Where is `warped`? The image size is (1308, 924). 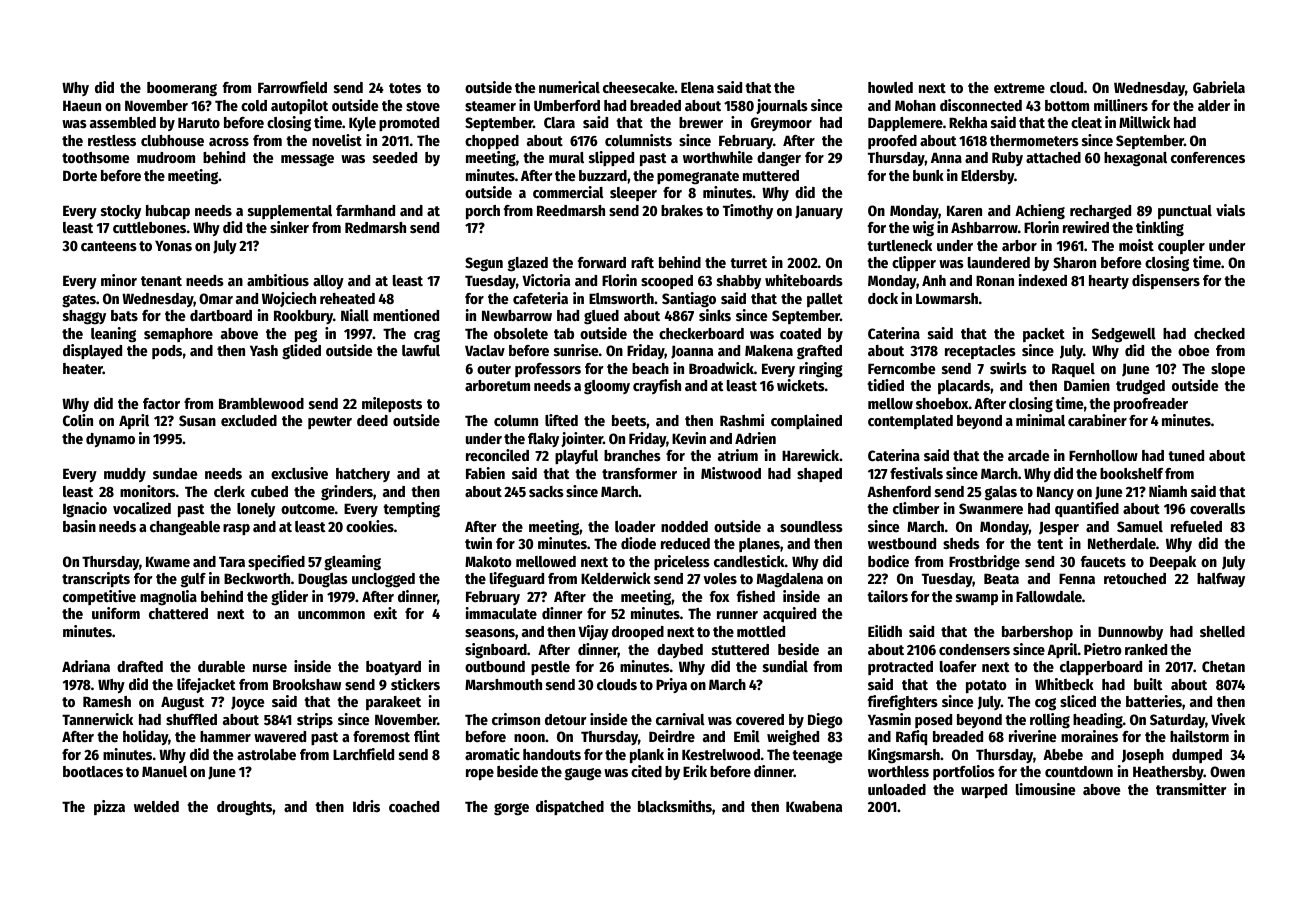
warped is located at coordinates (984, 791).
